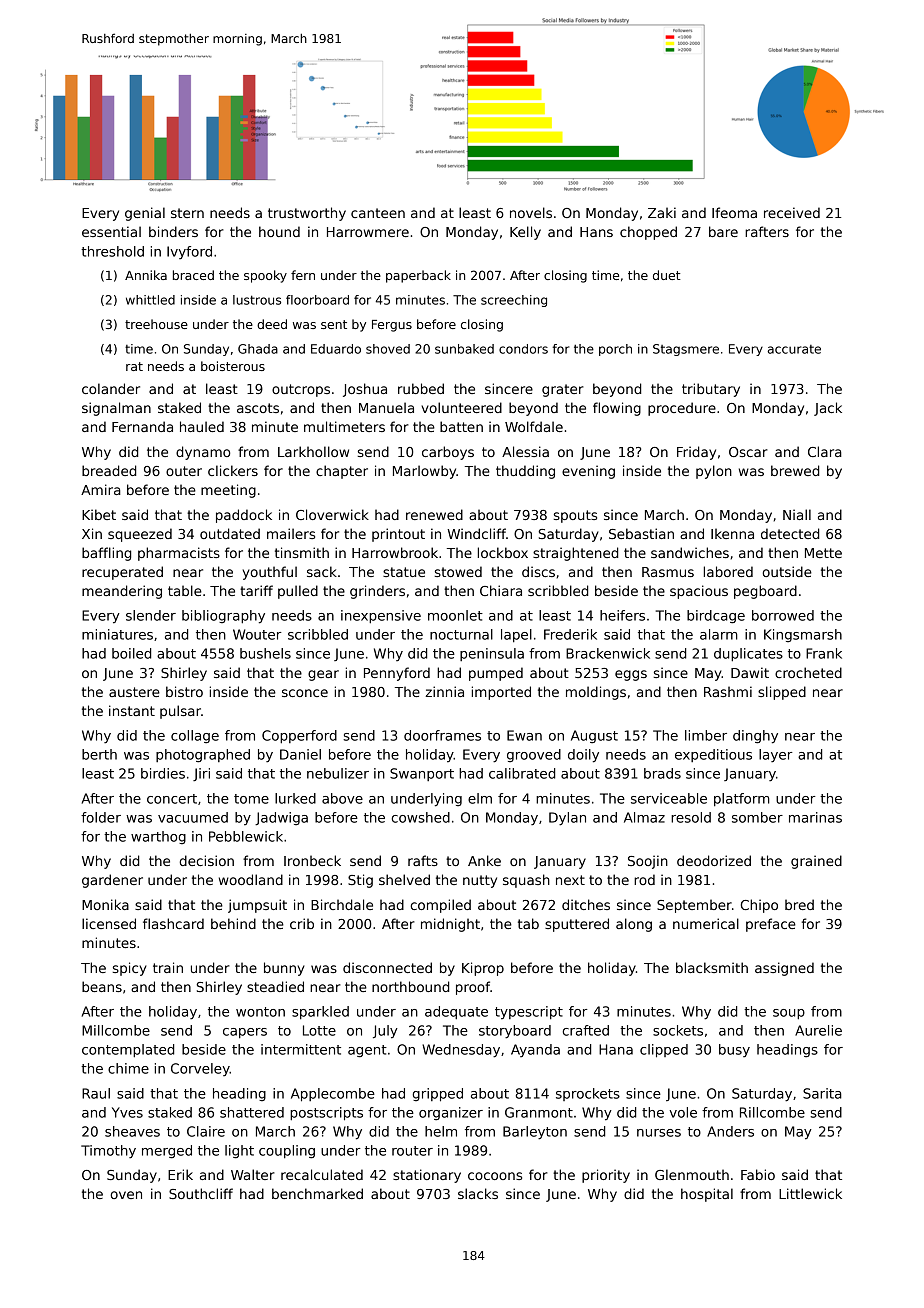 Image resolution: width=924 pixels, height=1308 pixels. I want to click on slacks, so click(478, 1193).
